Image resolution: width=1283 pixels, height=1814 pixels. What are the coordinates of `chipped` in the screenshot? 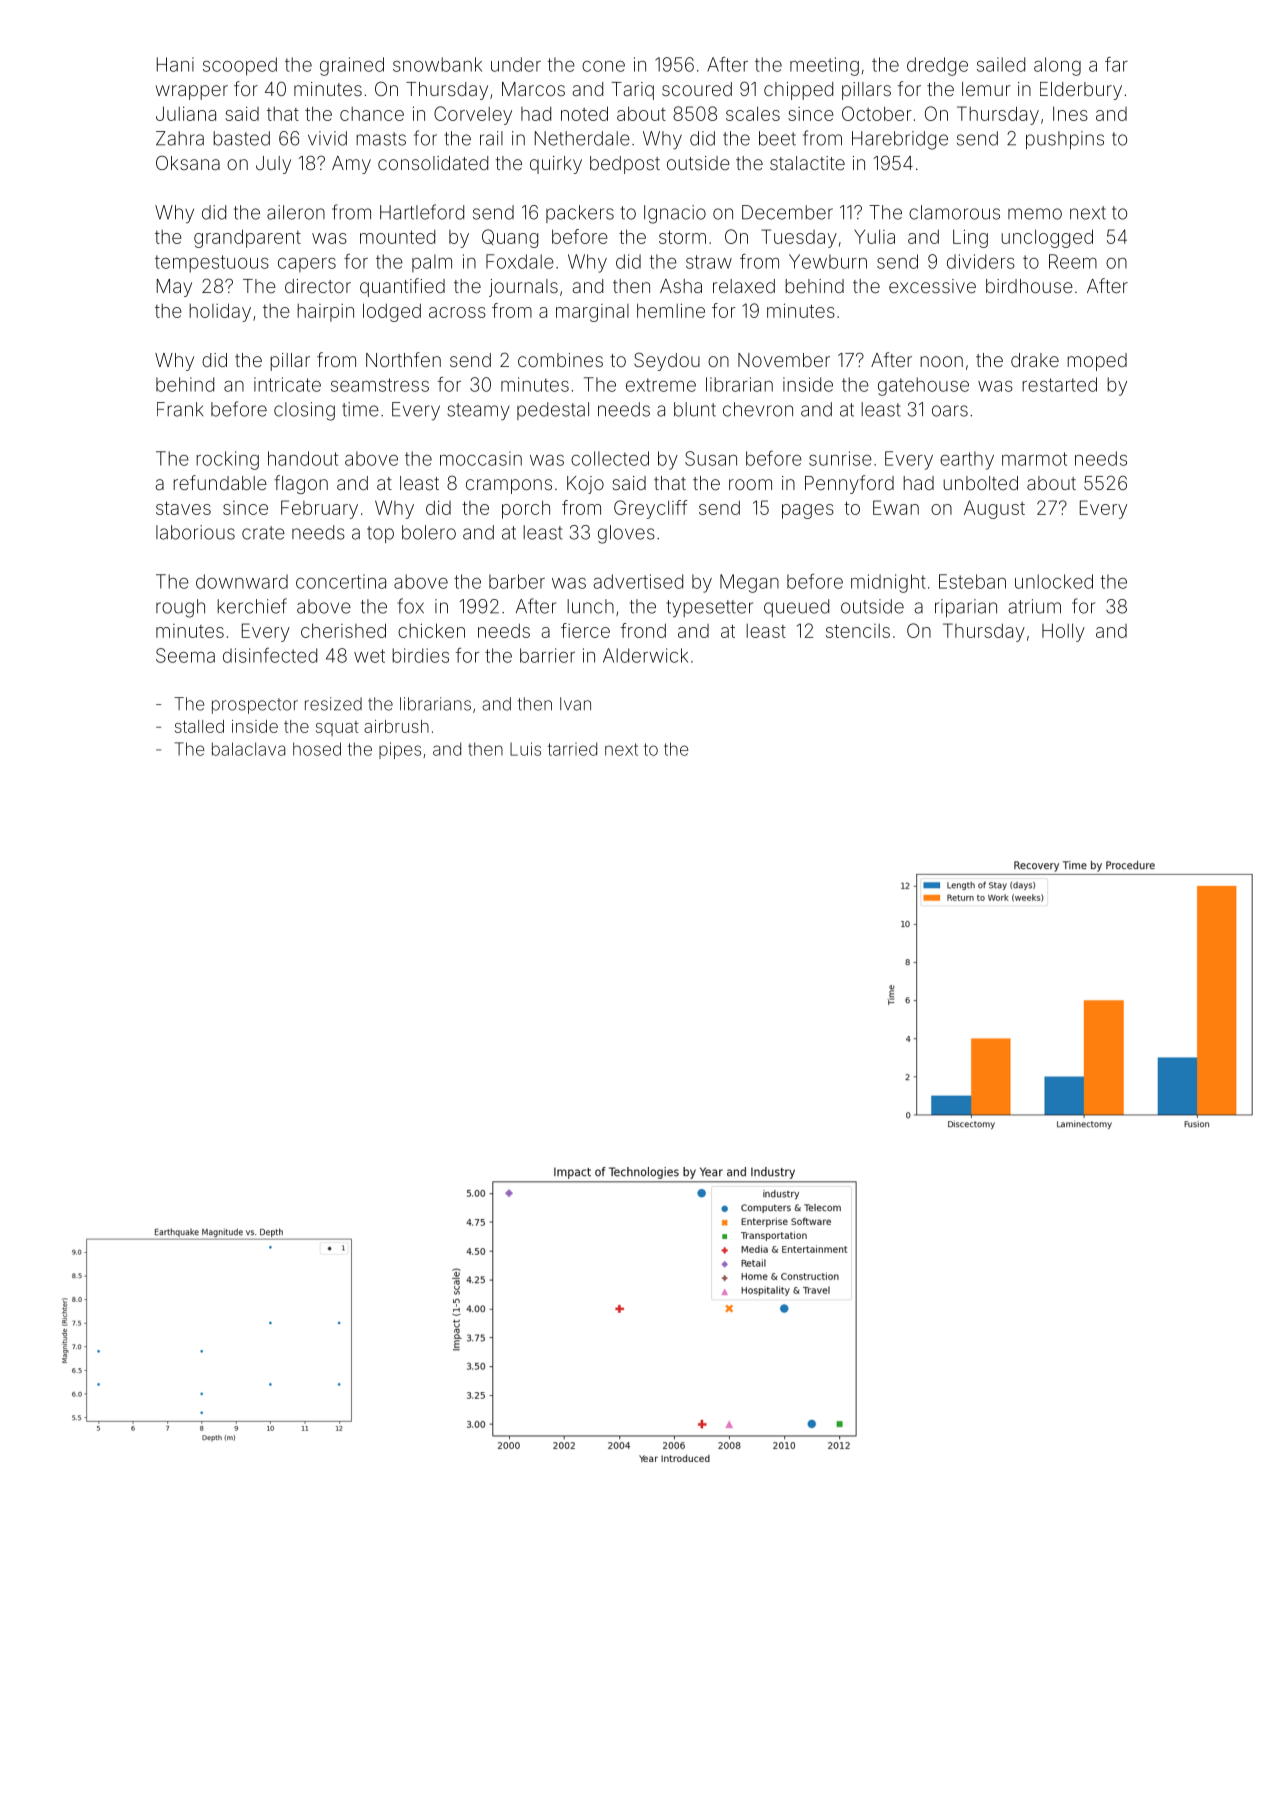 It's located at (798, 91).
